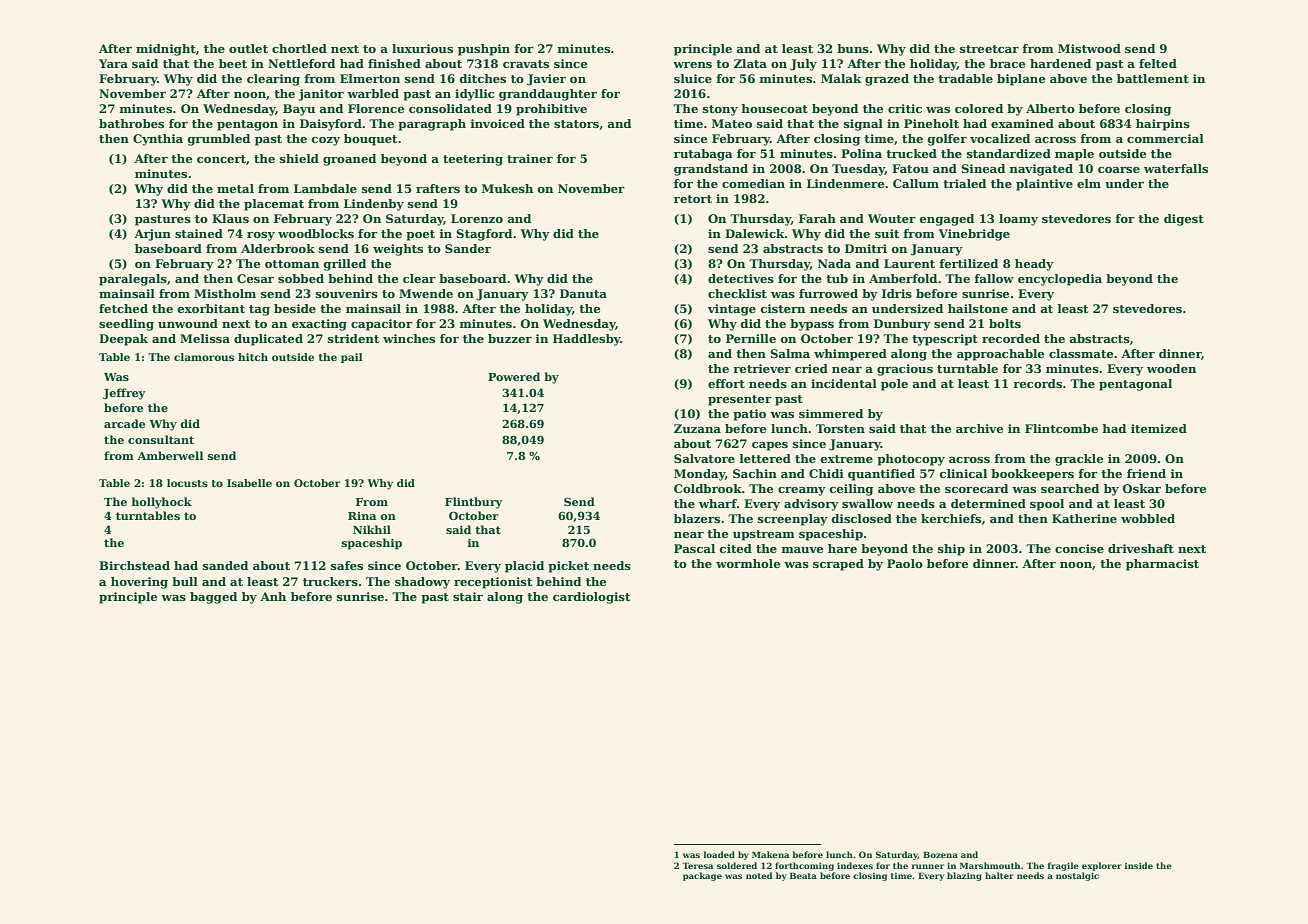 The image size is (1308, 924). I want to click on loaded, so click(719, 854).
